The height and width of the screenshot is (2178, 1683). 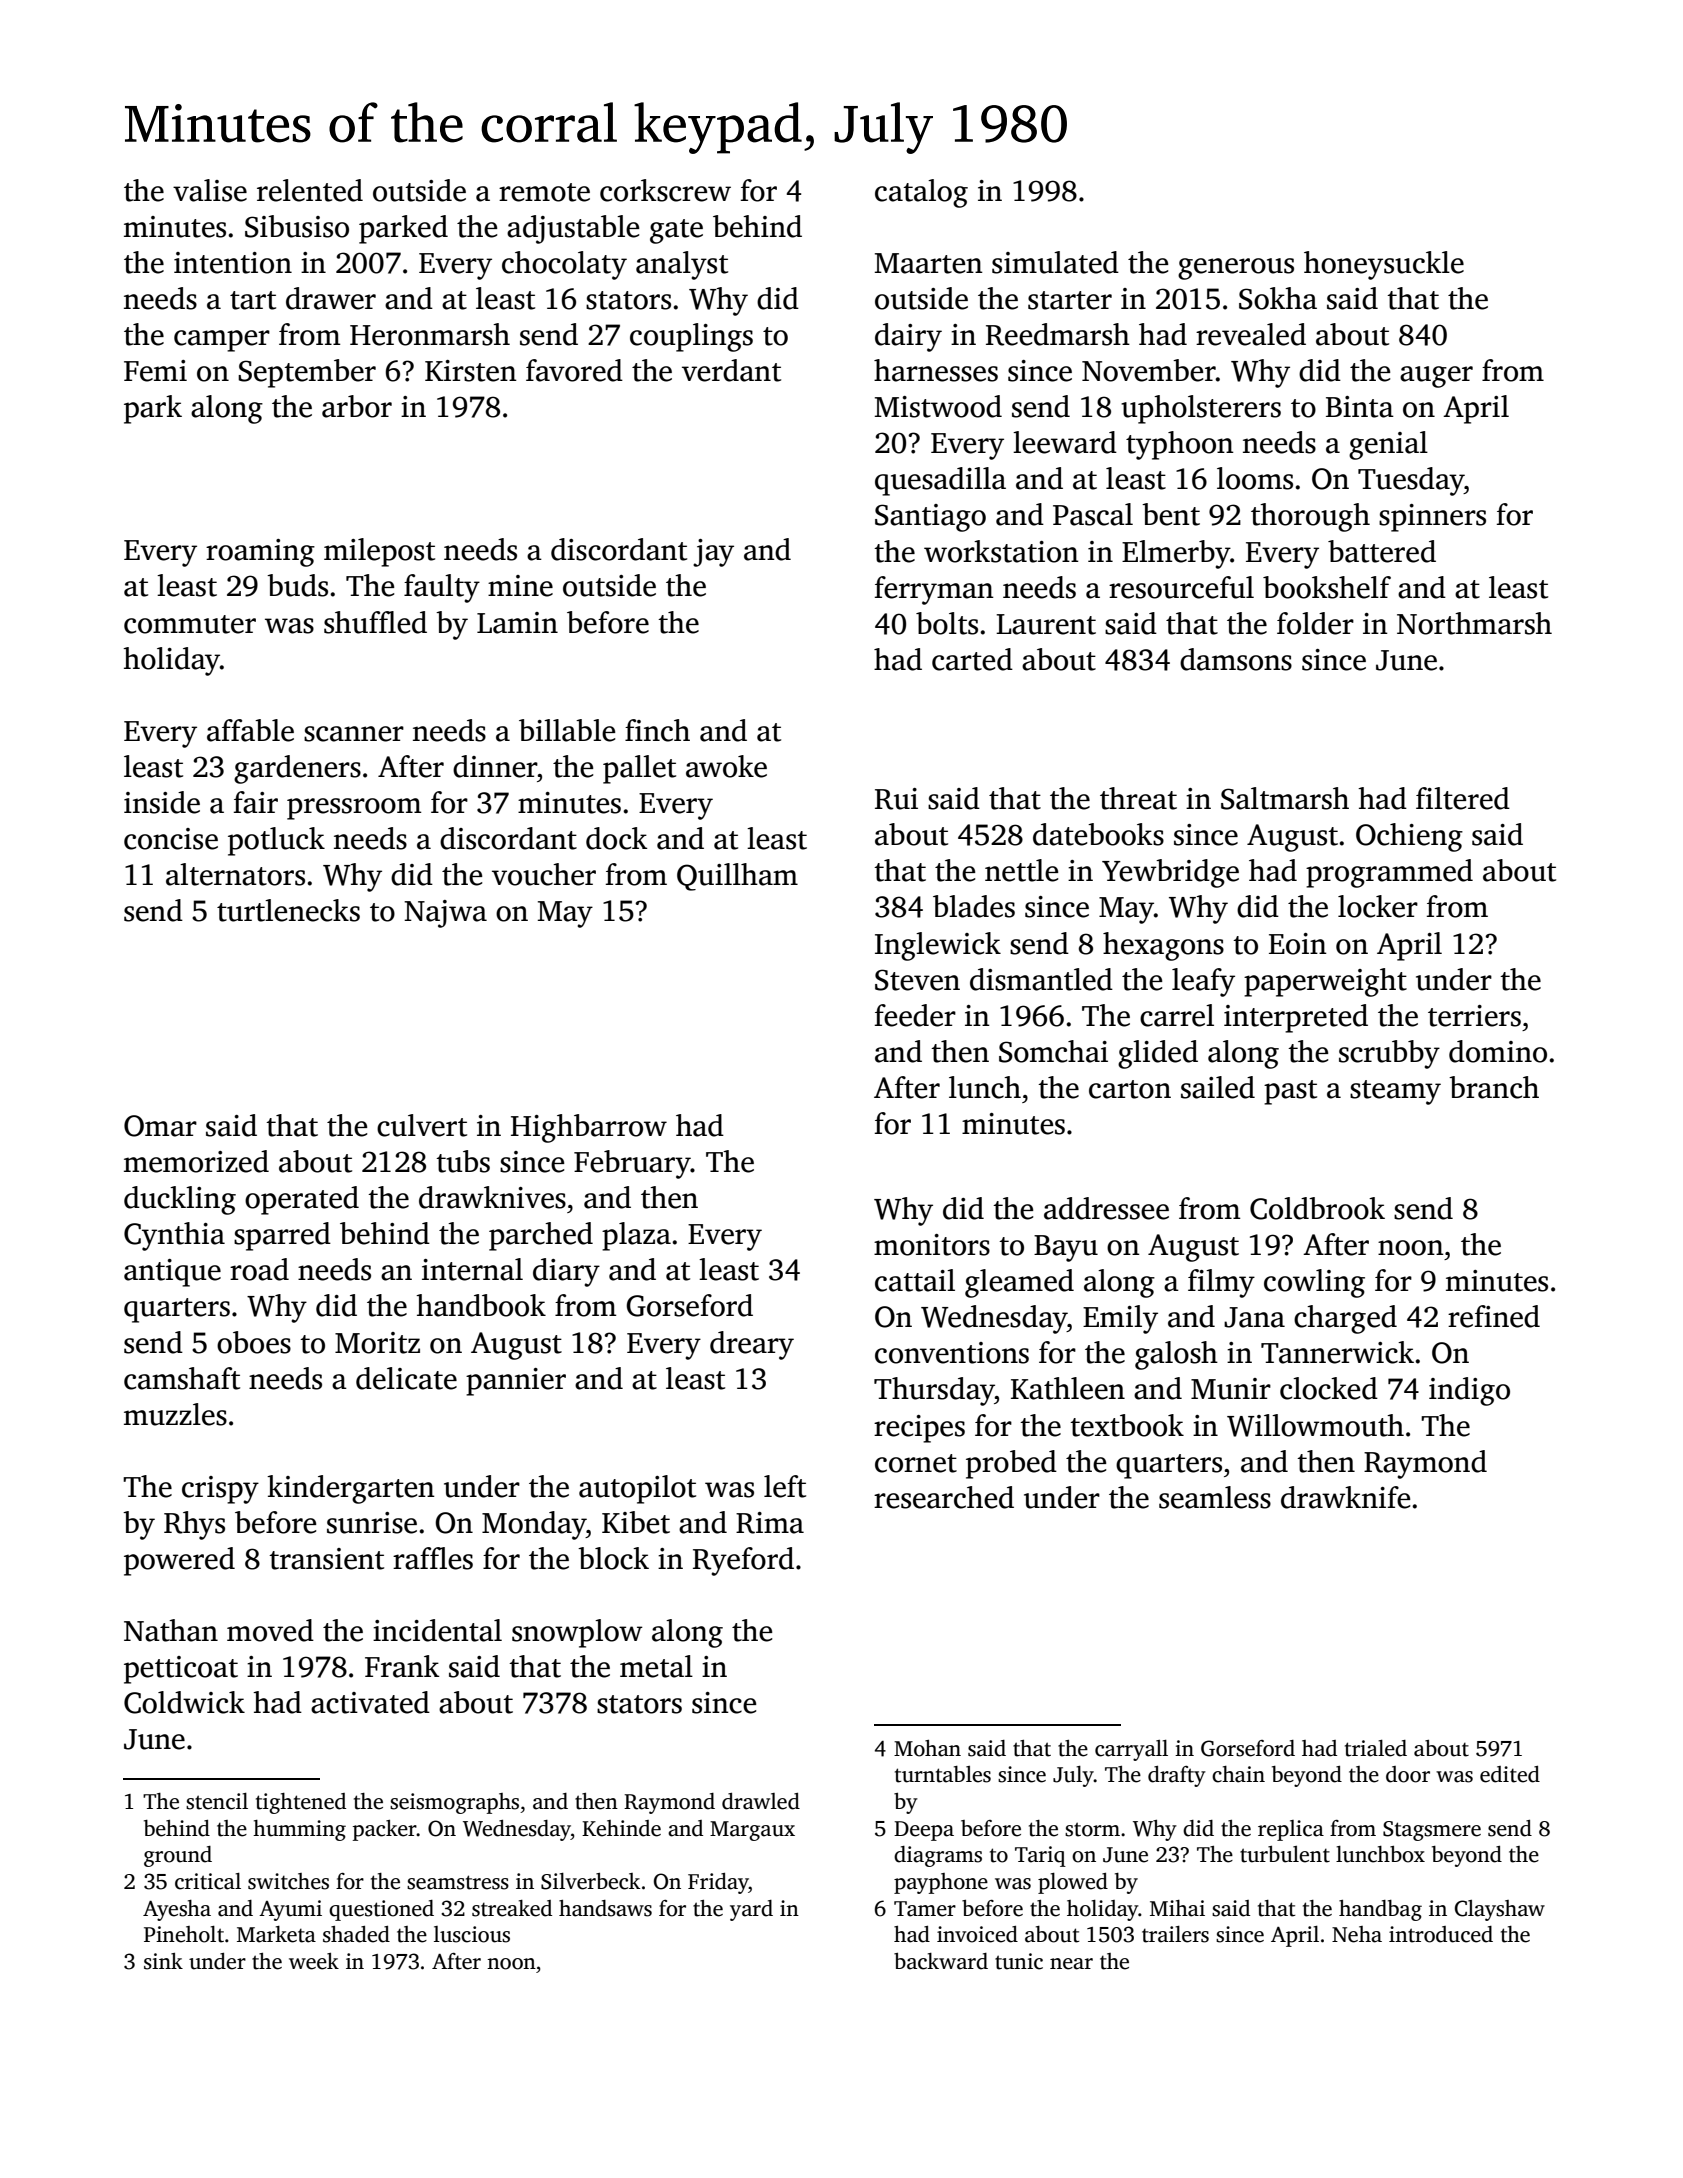 What do you see at coordinates (326, 1559) in the screenshot?
I see `transient` at bounding box center [326, 1559].
